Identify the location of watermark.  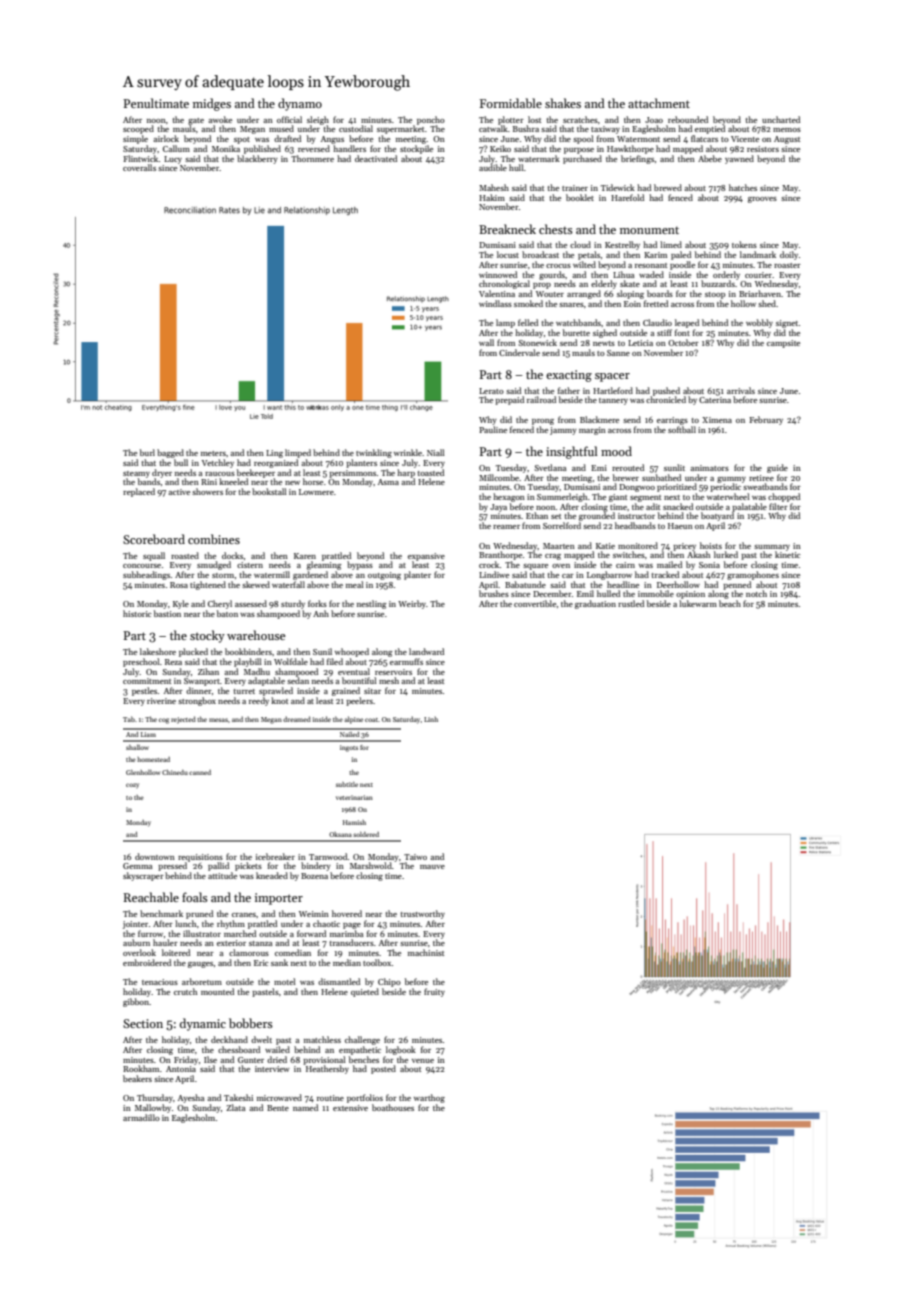
(539, 158).
